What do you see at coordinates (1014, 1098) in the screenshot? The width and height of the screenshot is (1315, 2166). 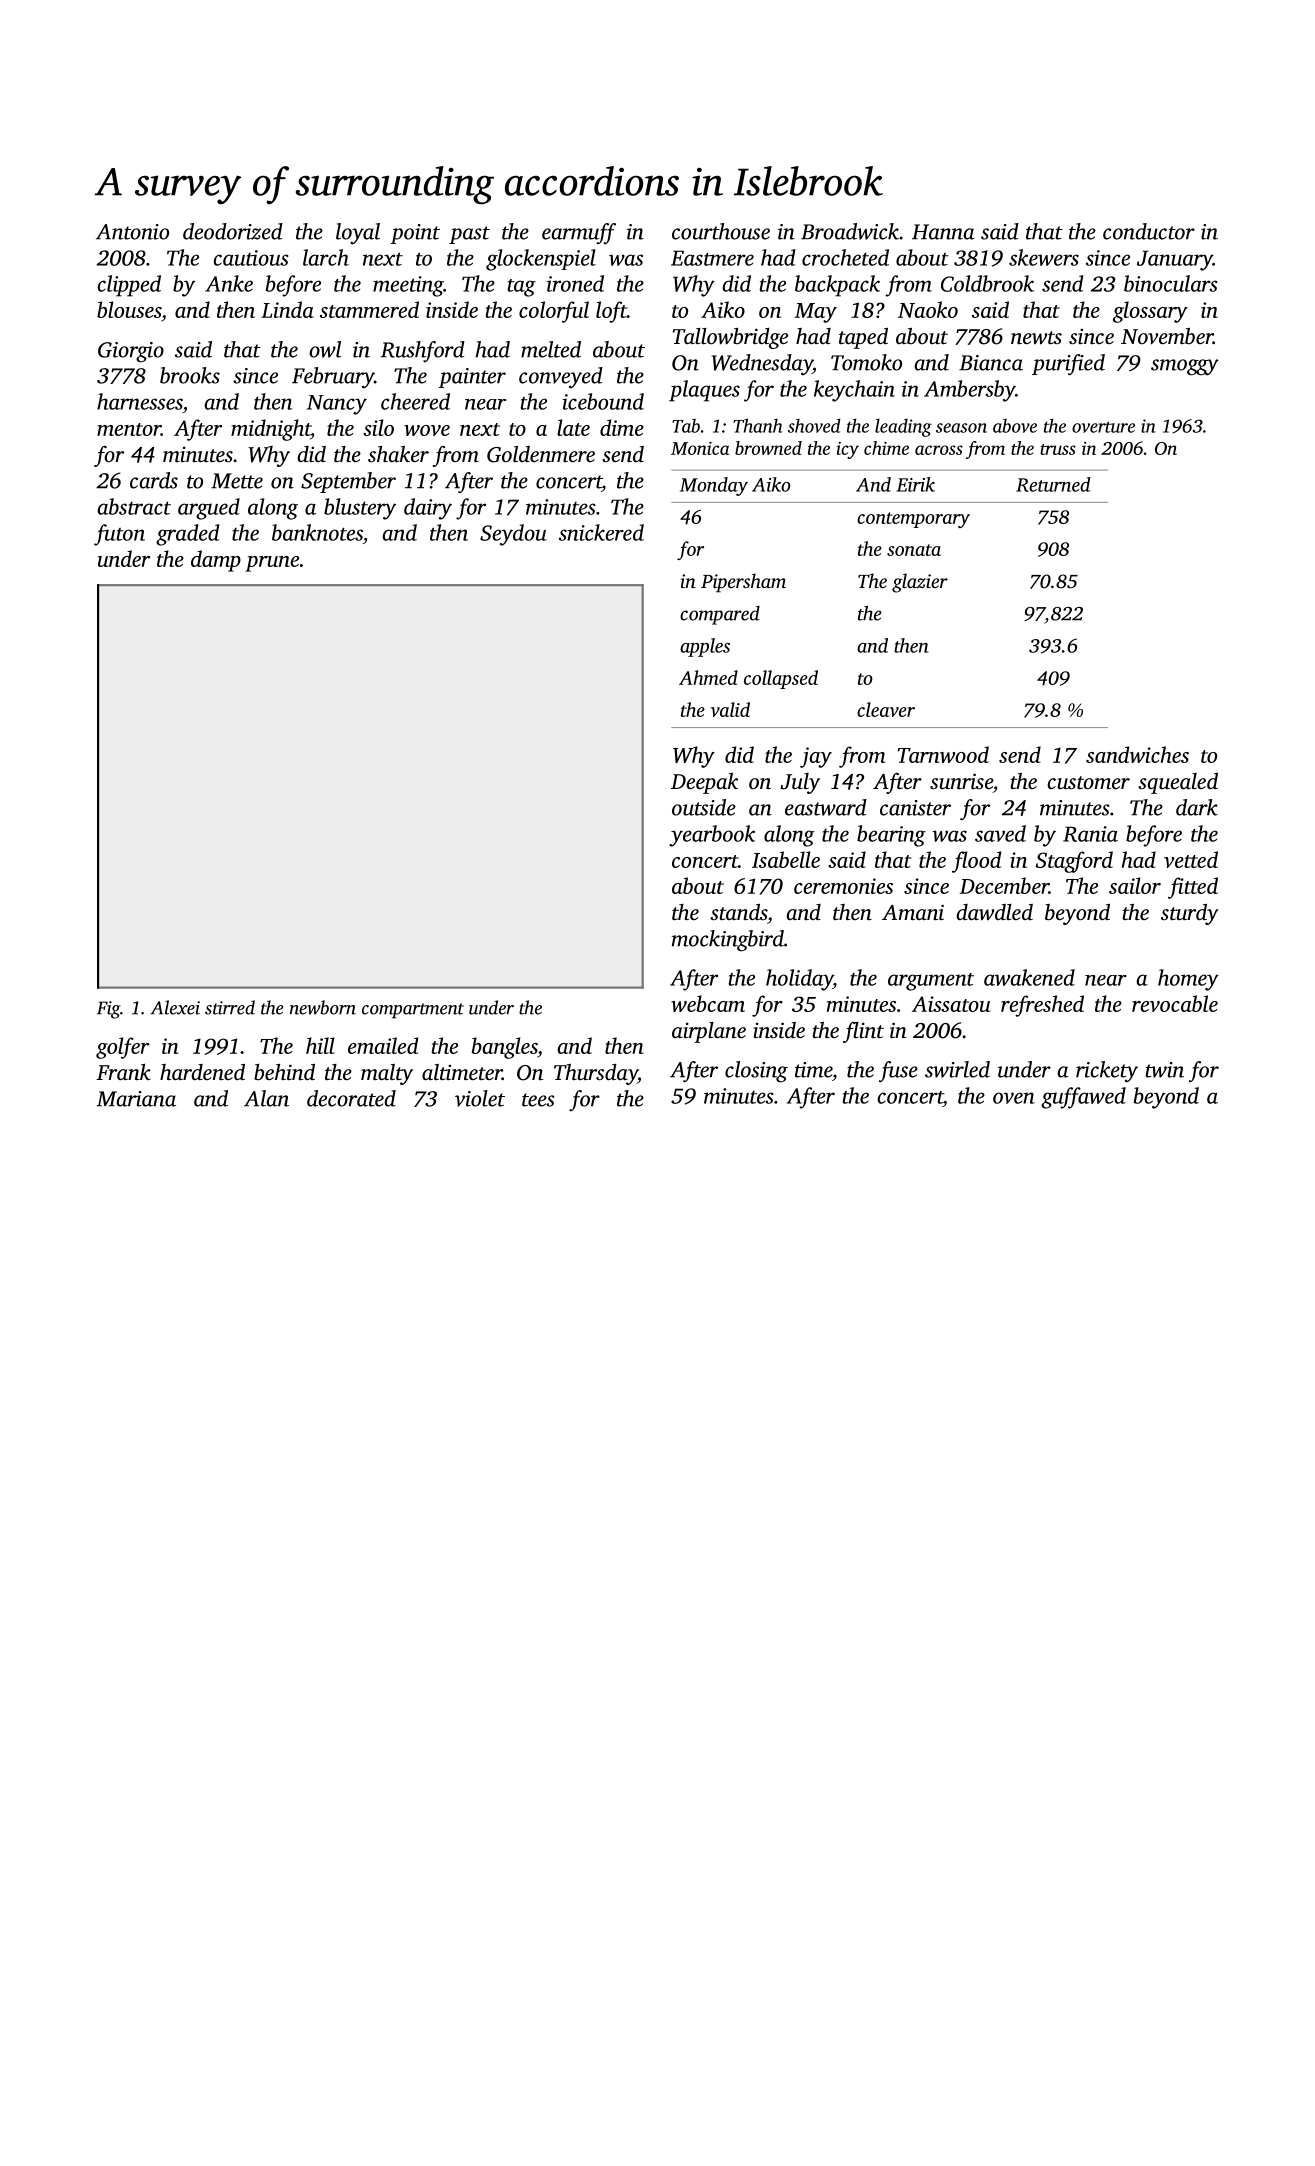 I see `oven` at bounding box center [1014, 1098].
